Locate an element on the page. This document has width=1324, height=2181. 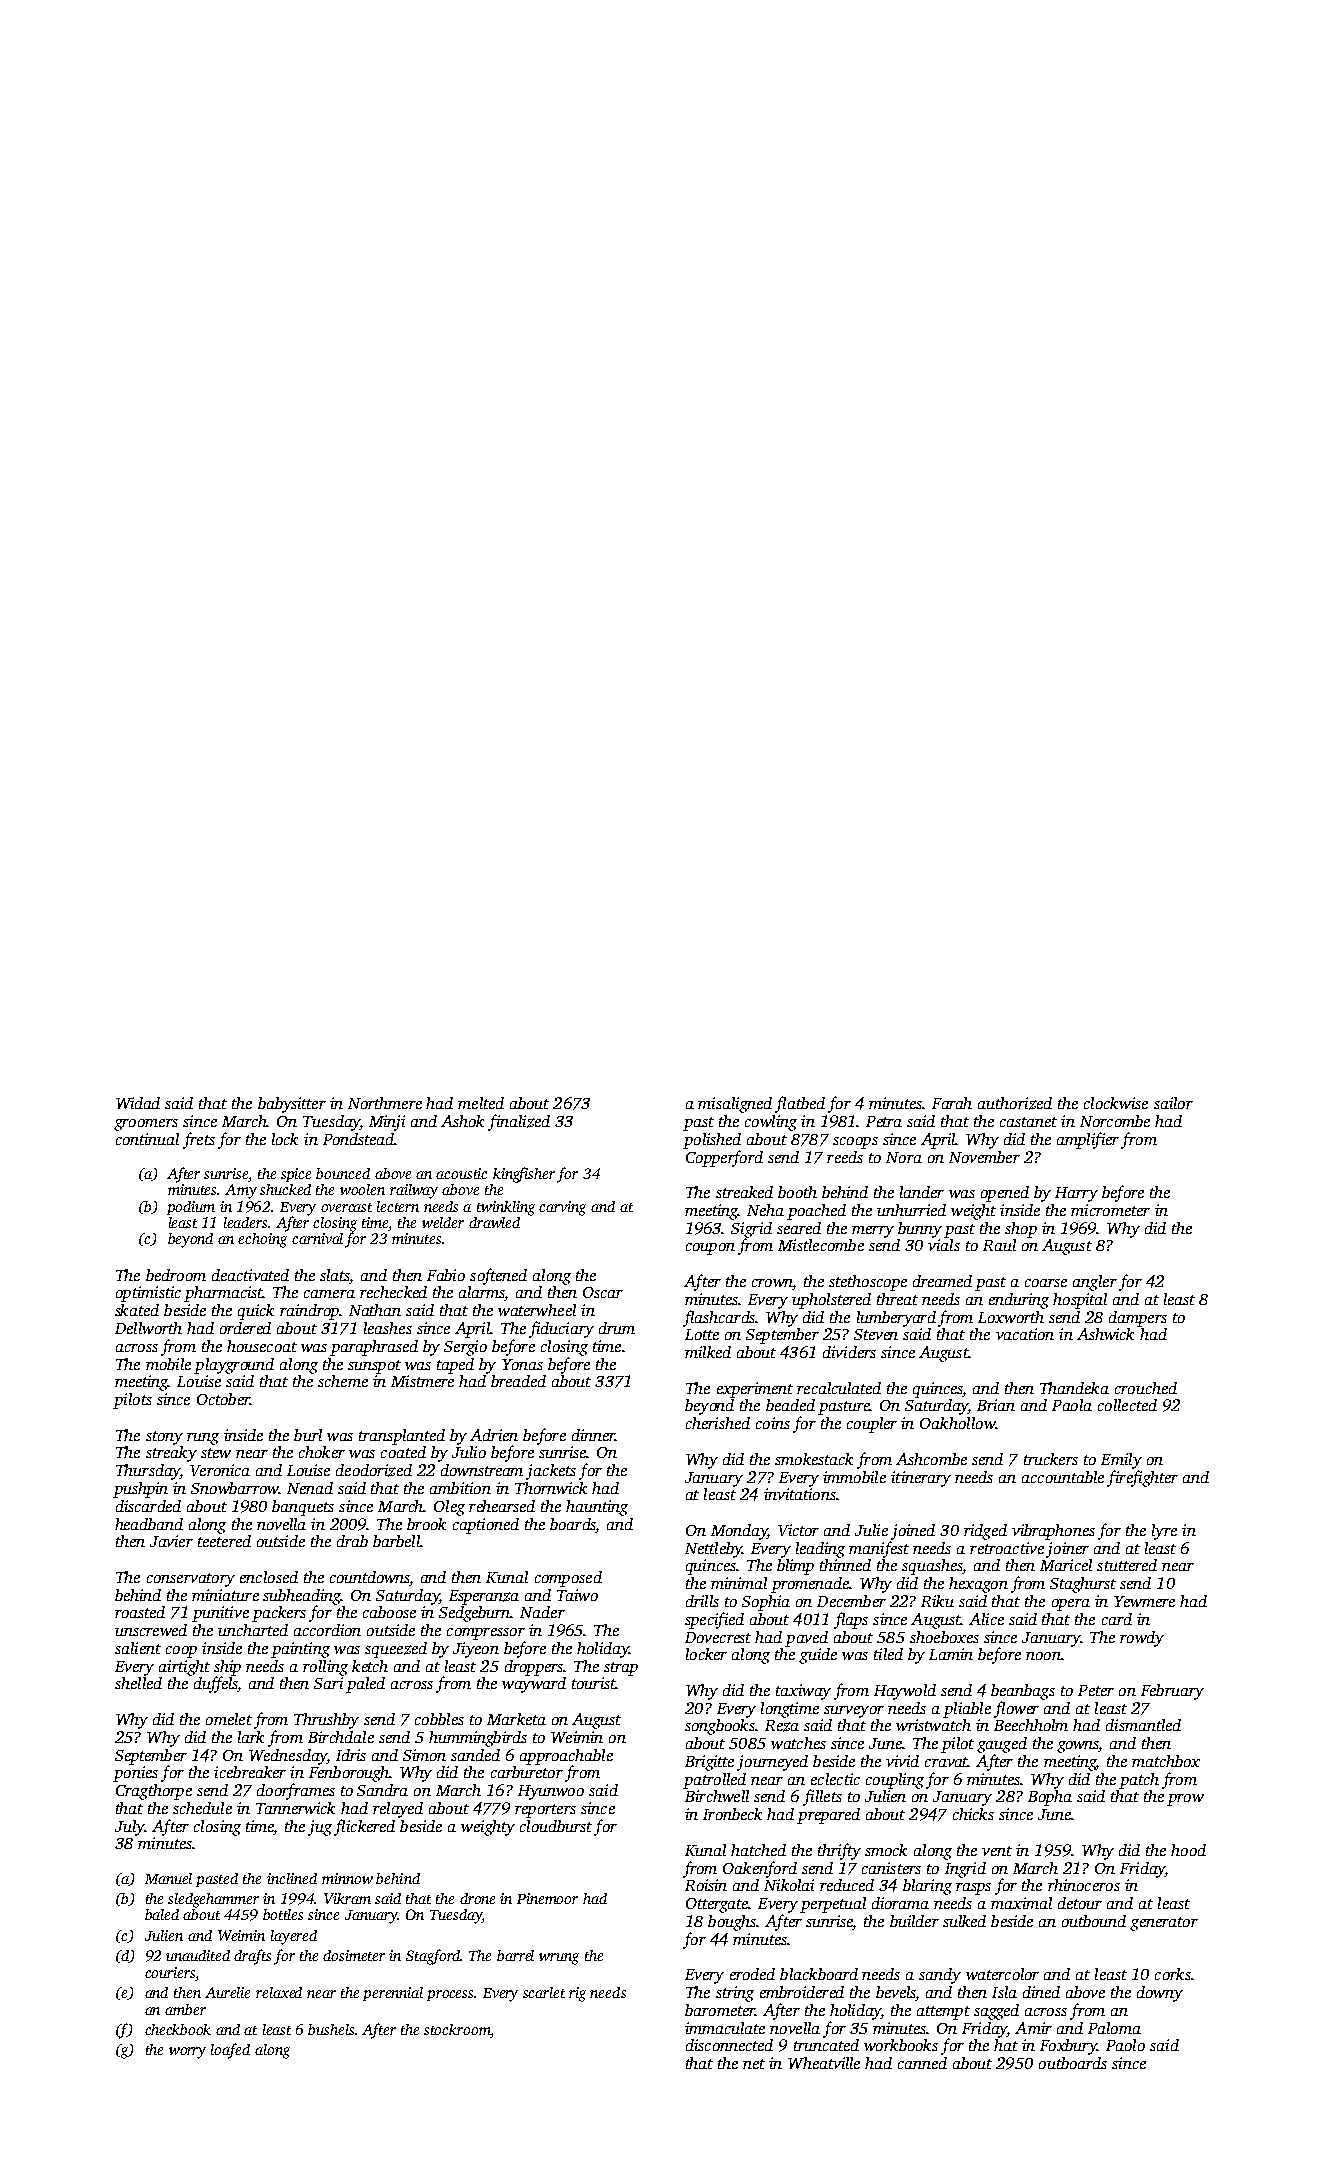
finalized is located at coordinates (519, 1122).
